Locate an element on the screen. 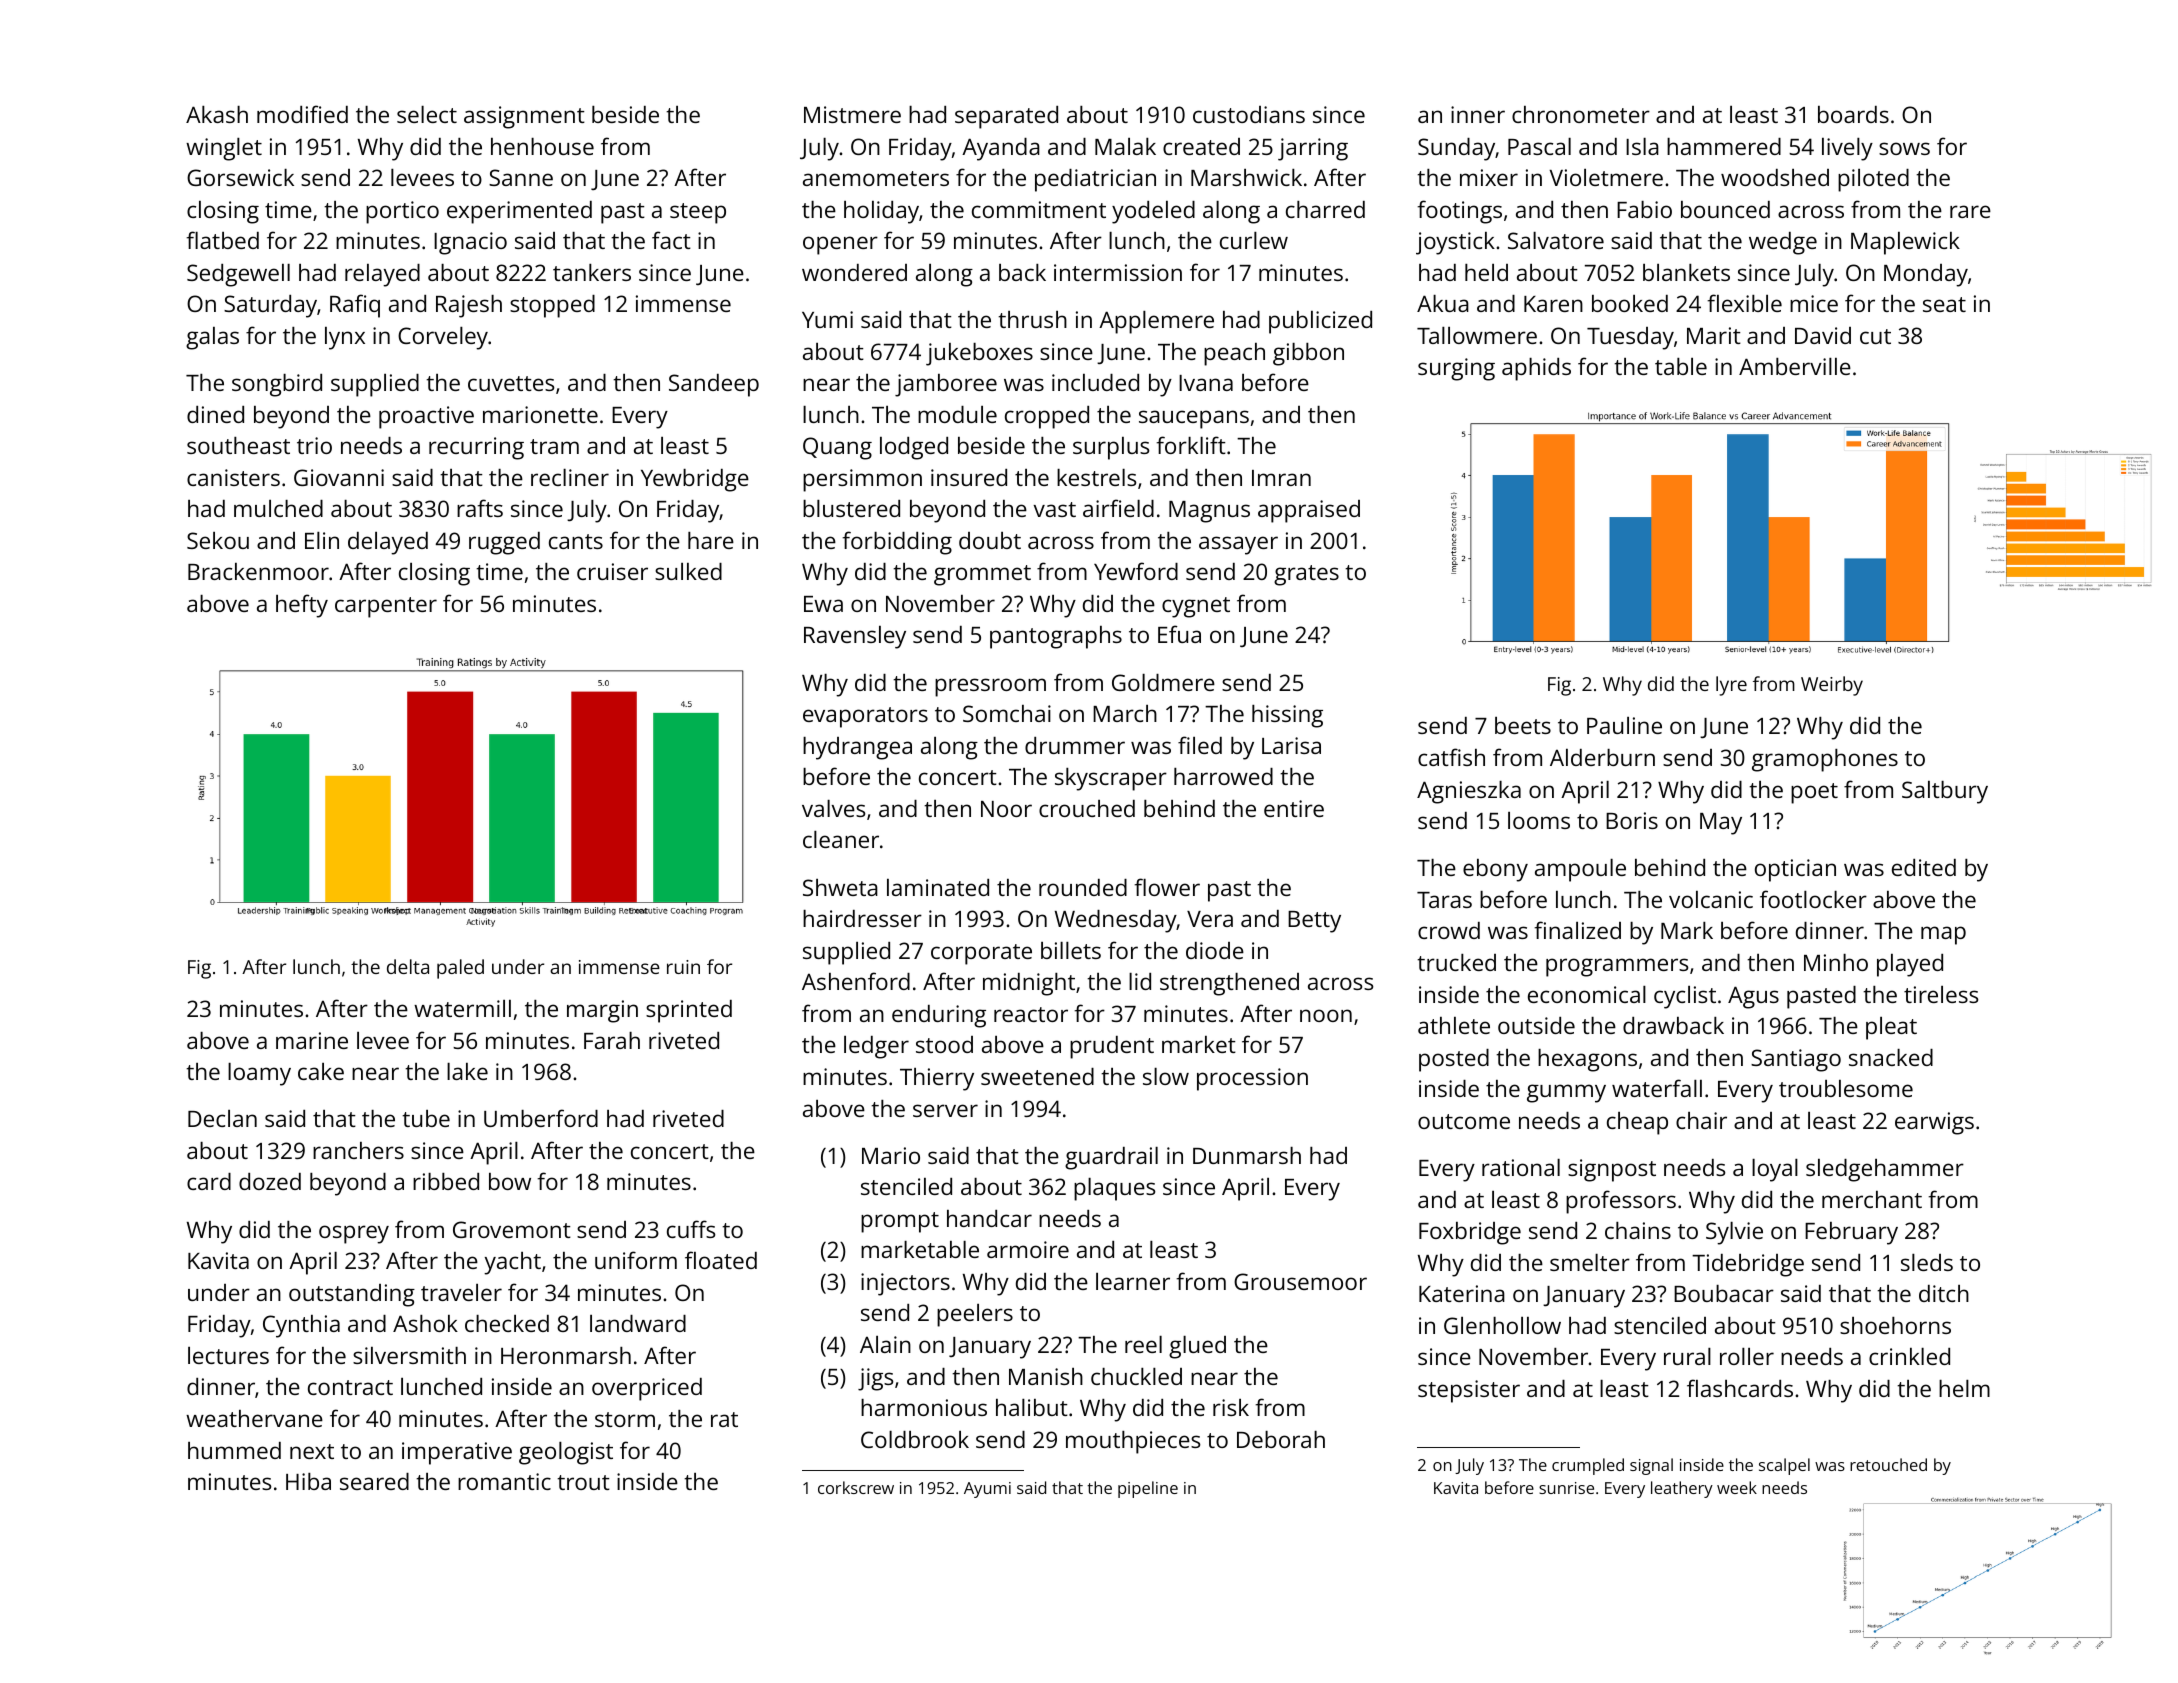 The image size is (2178, 1683). boards is located at coordinates (1853, 114).
